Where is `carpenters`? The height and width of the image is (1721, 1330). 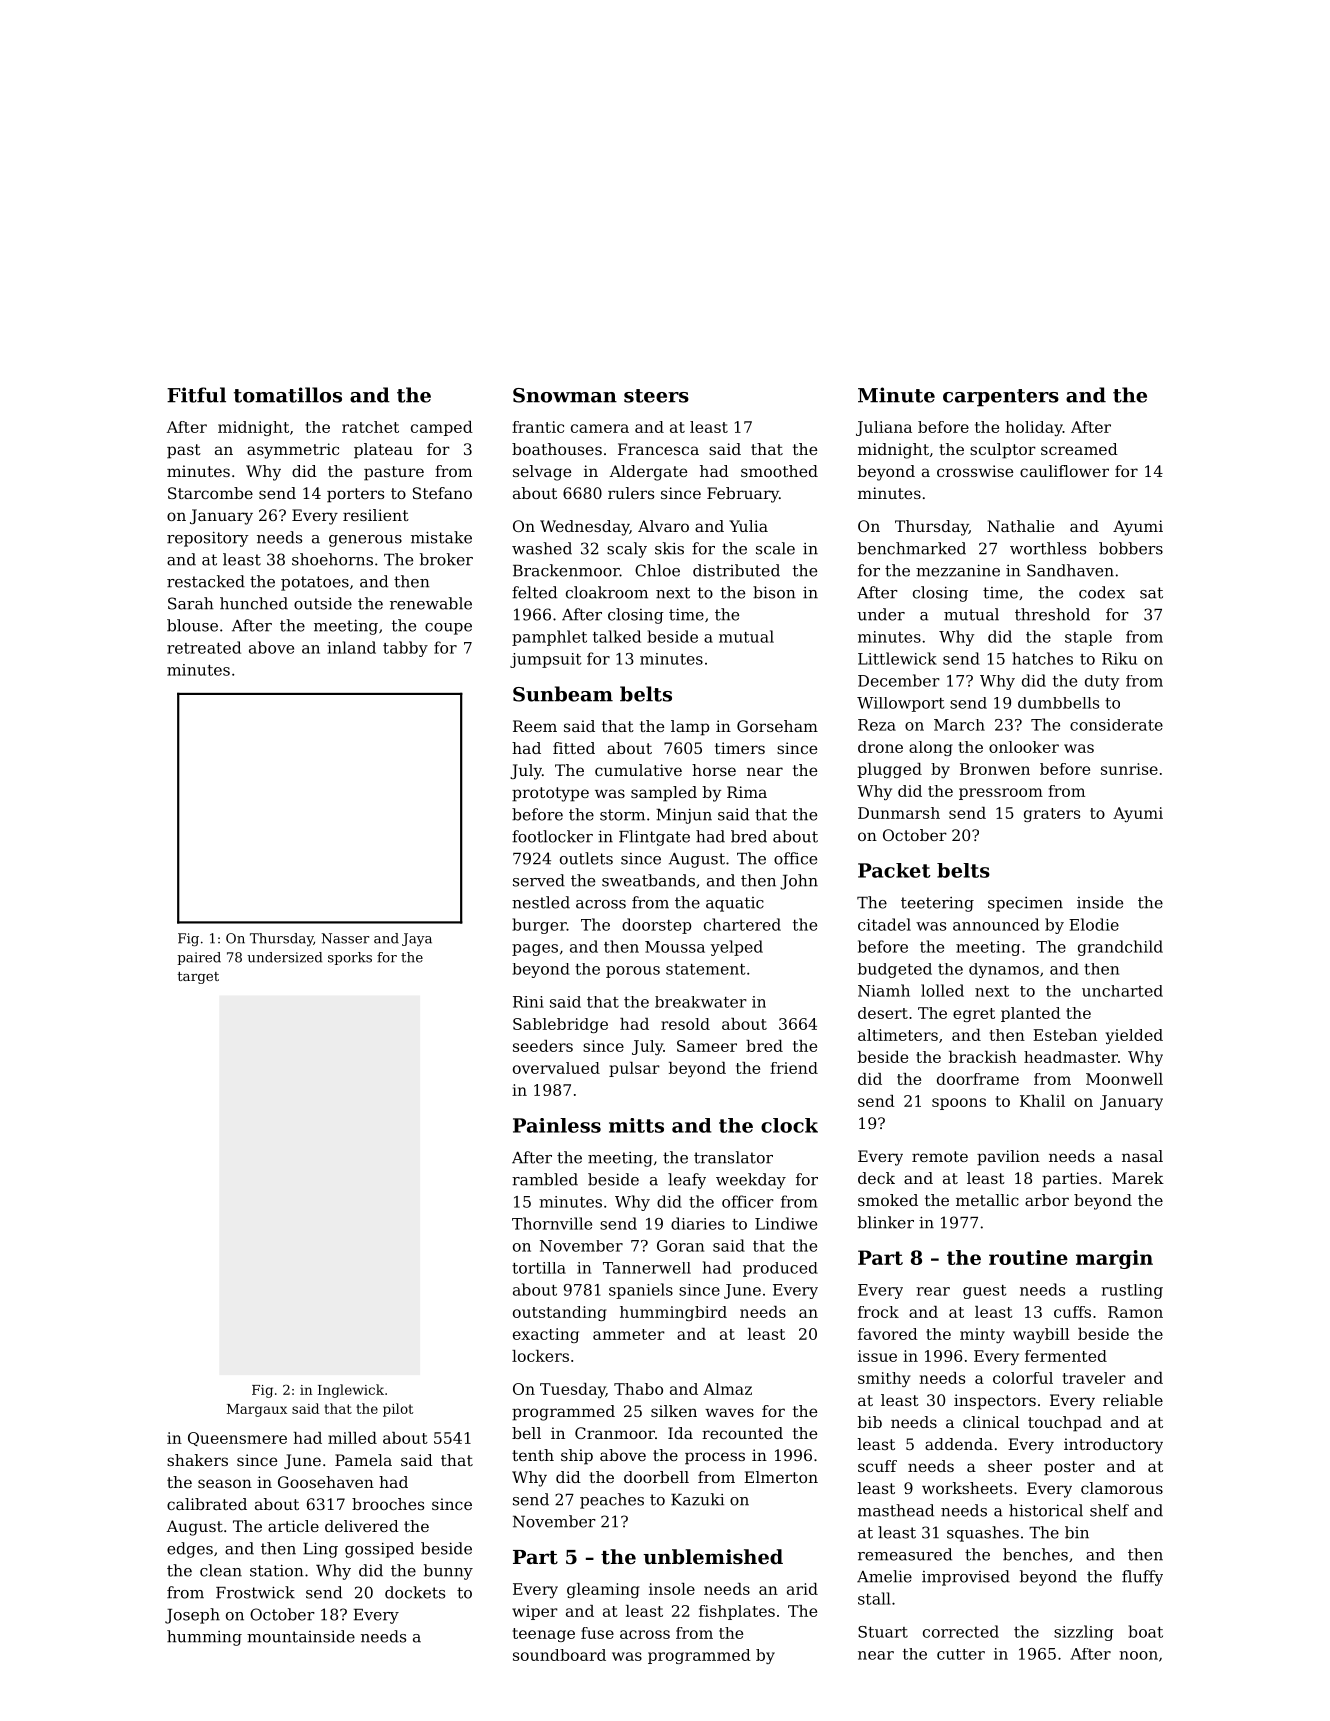 carpenters is located at coordinates (1001, 398).
